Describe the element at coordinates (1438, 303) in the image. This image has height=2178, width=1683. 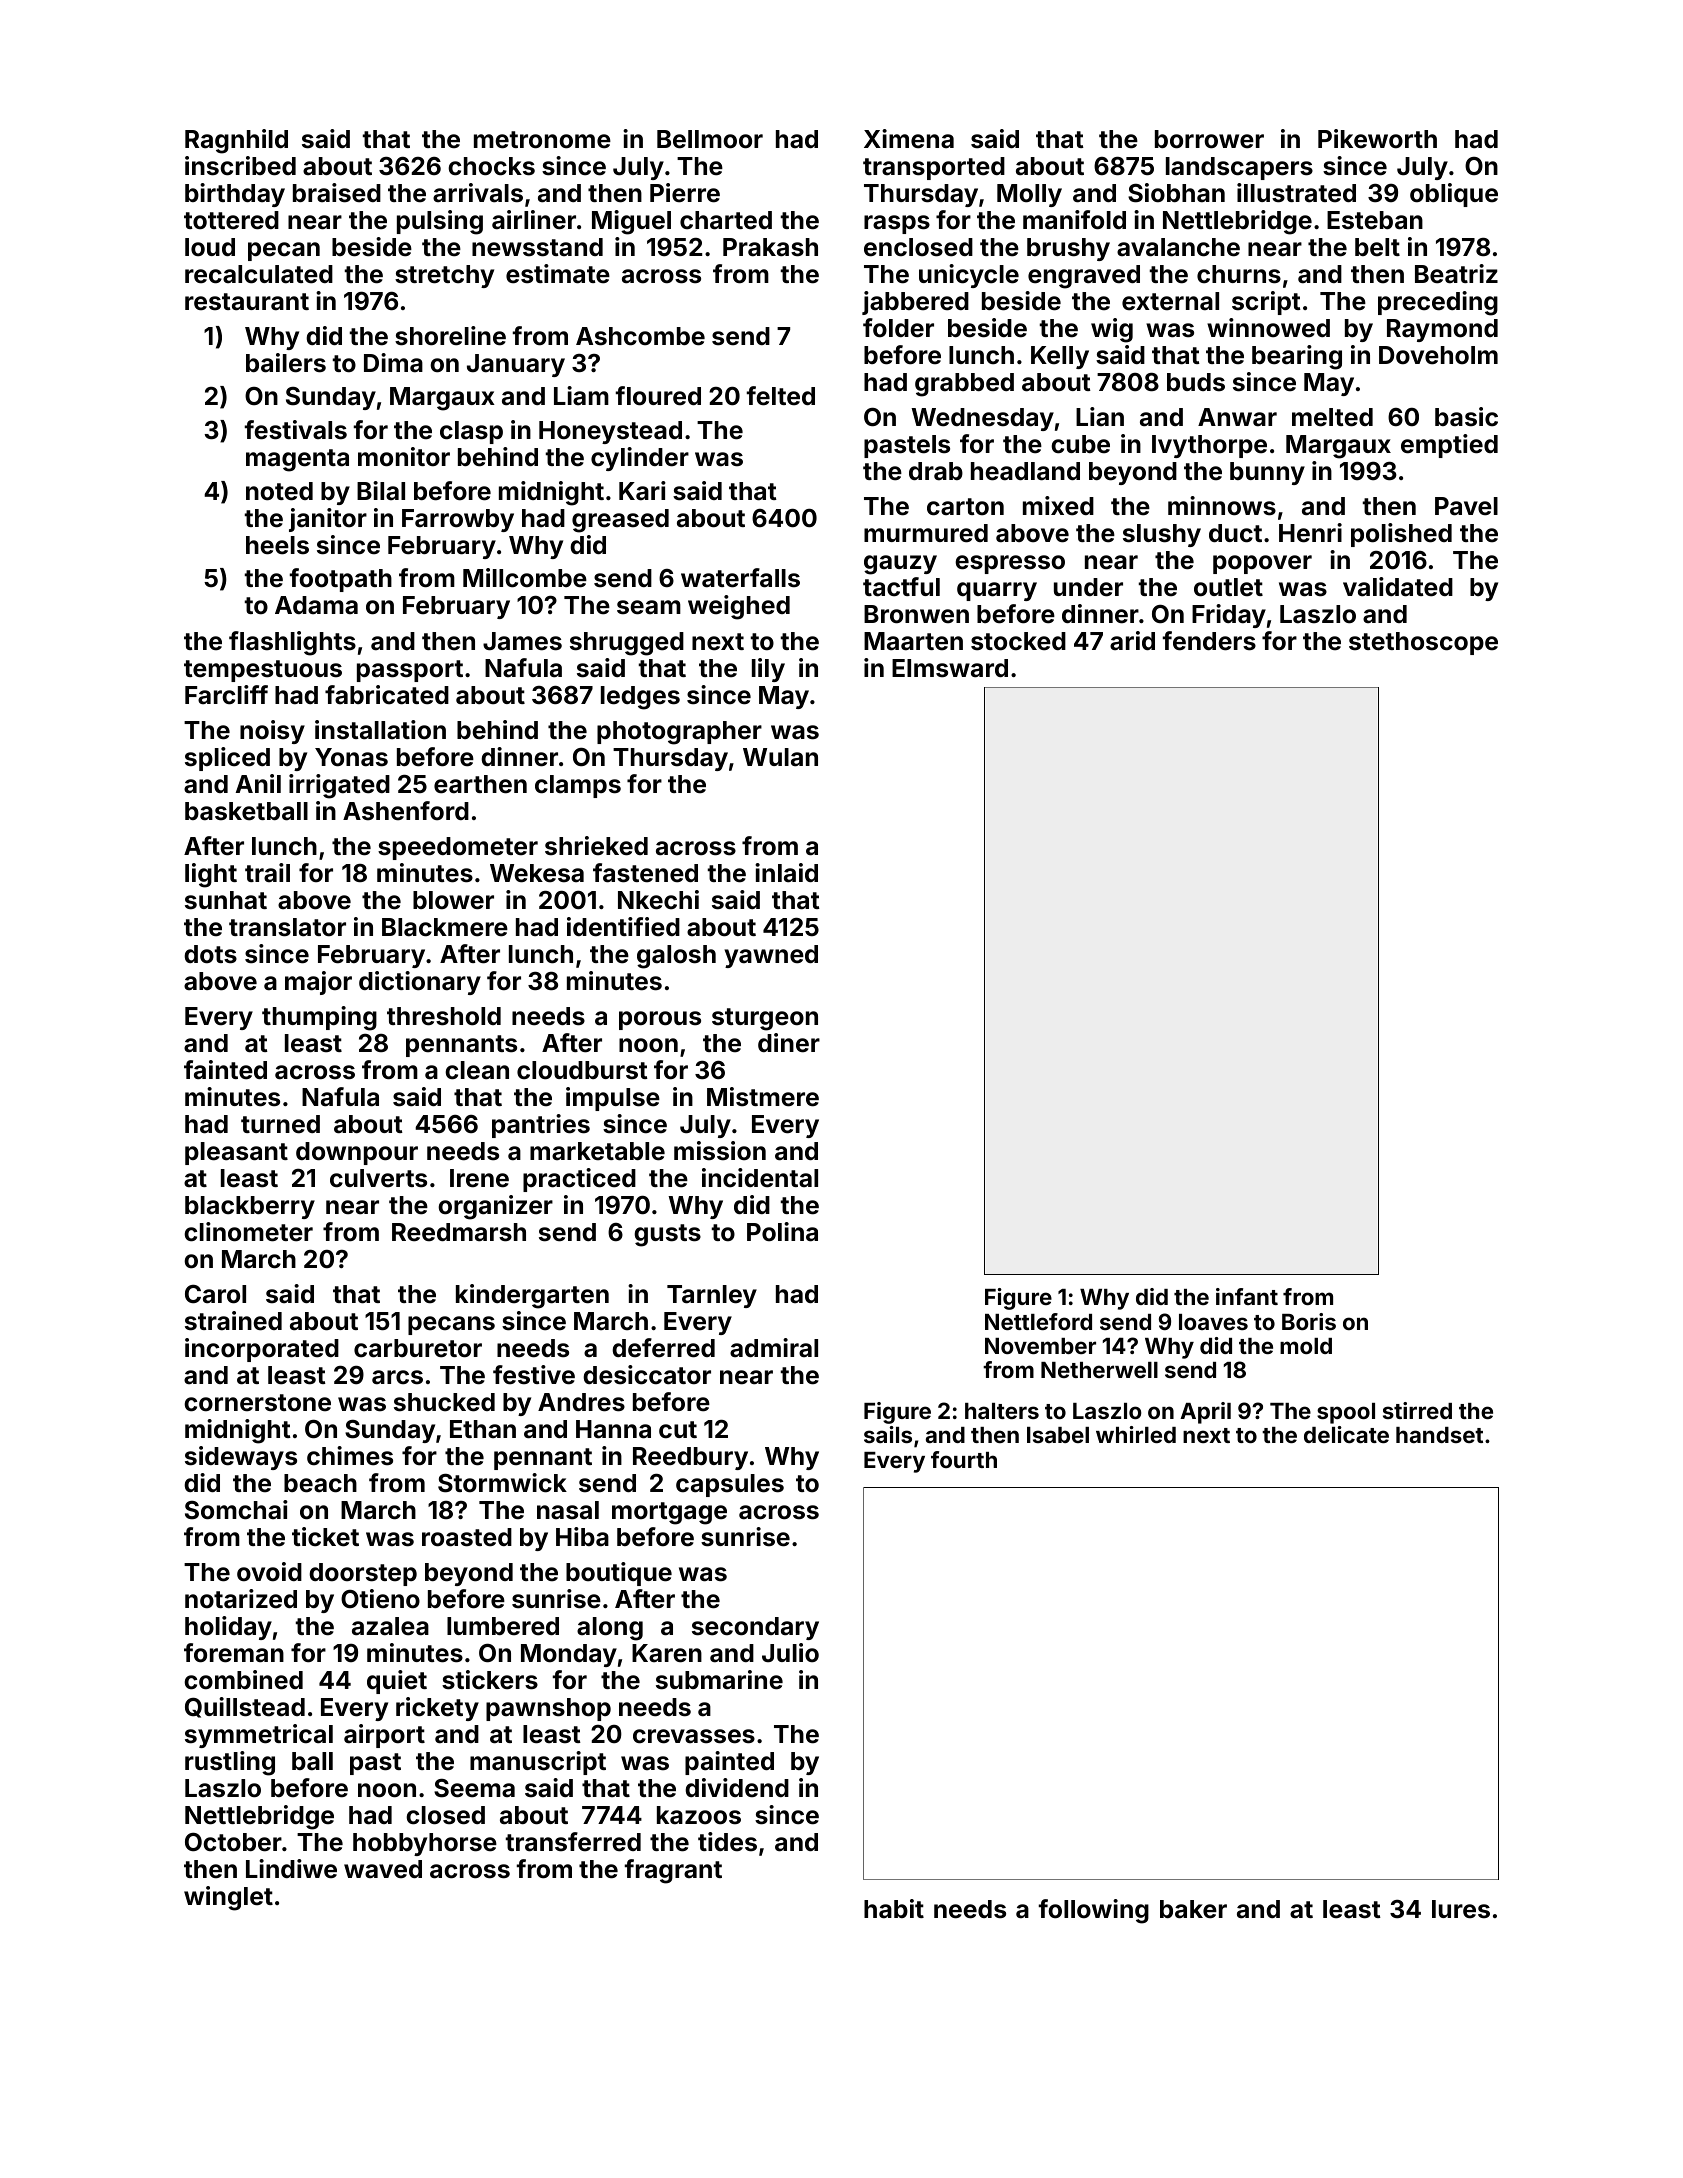
I see `preceding` at that location.
